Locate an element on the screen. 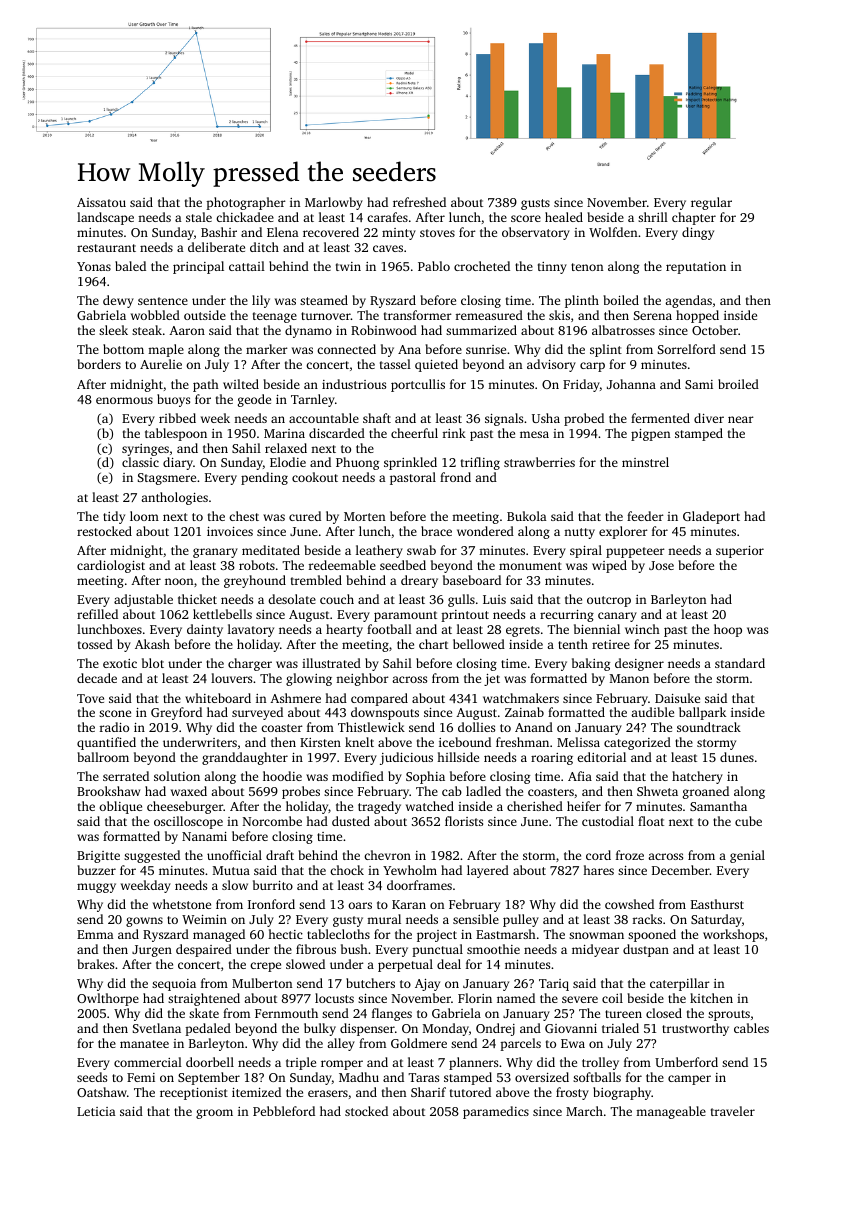 This screenshot has width=850, height=1206. scone is located at coordinates (115, 713).
